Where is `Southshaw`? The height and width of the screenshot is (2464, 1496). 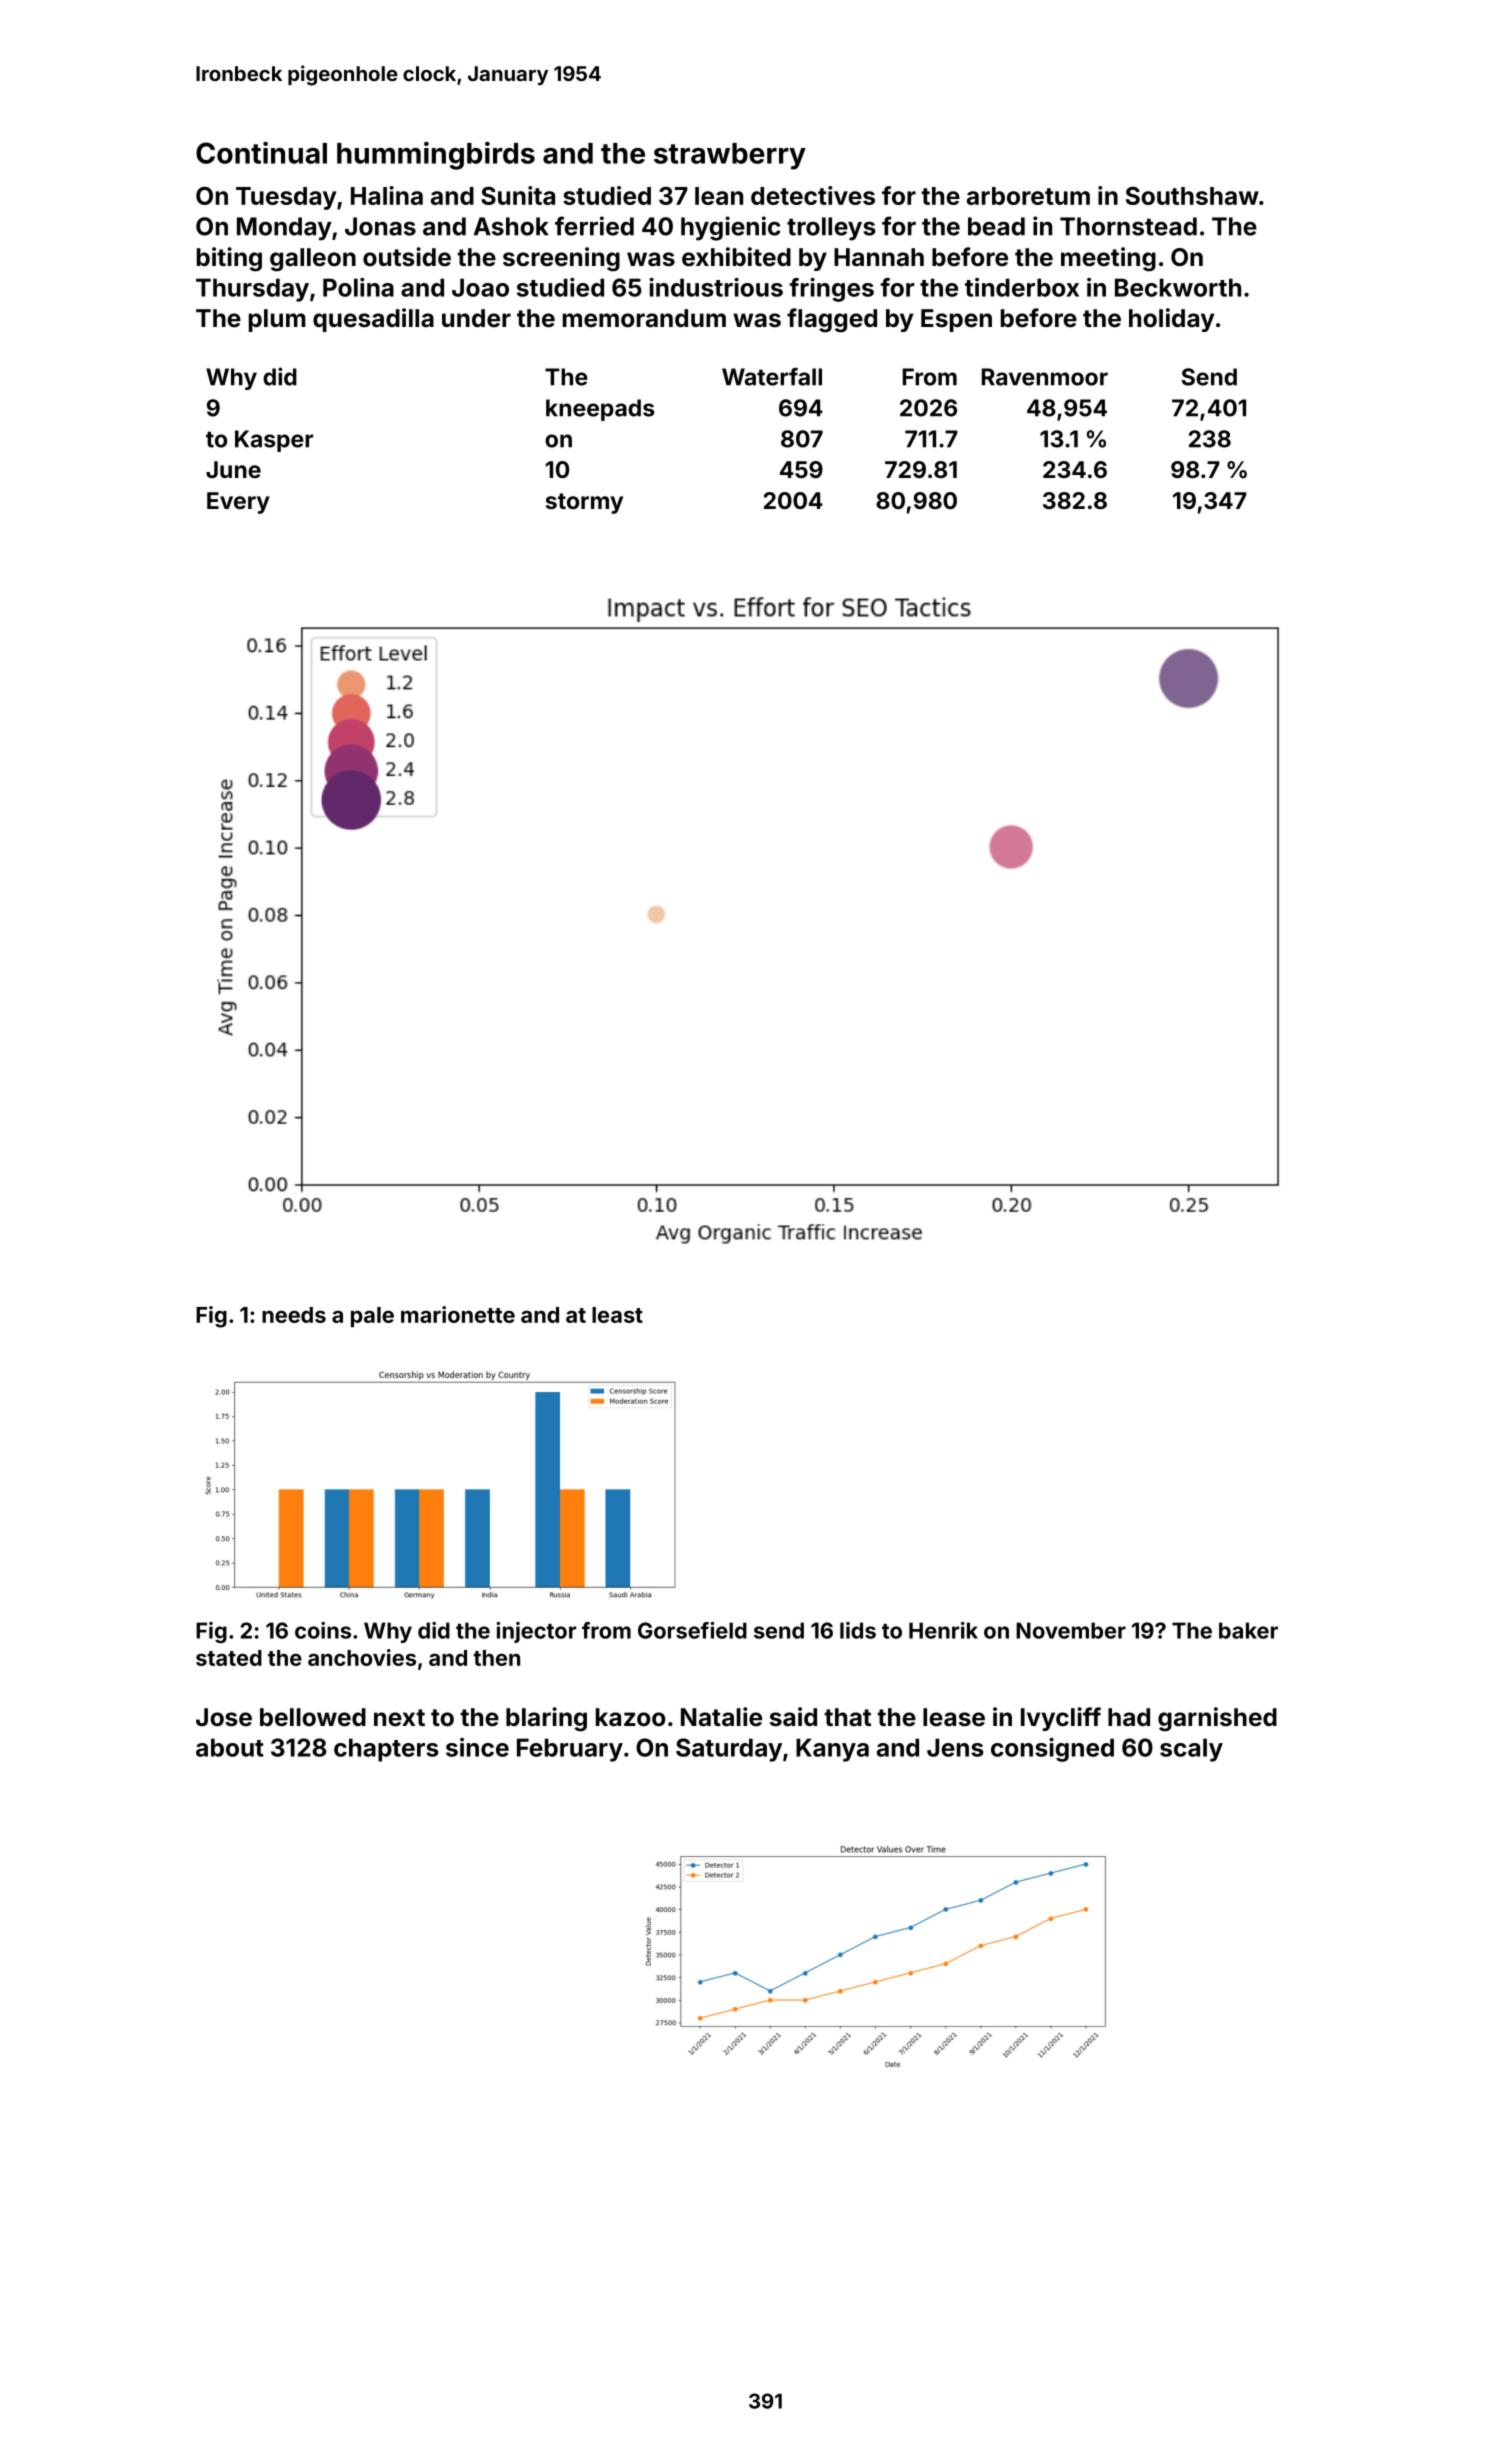
Southshaw is located at coordinates (1192, 196).
